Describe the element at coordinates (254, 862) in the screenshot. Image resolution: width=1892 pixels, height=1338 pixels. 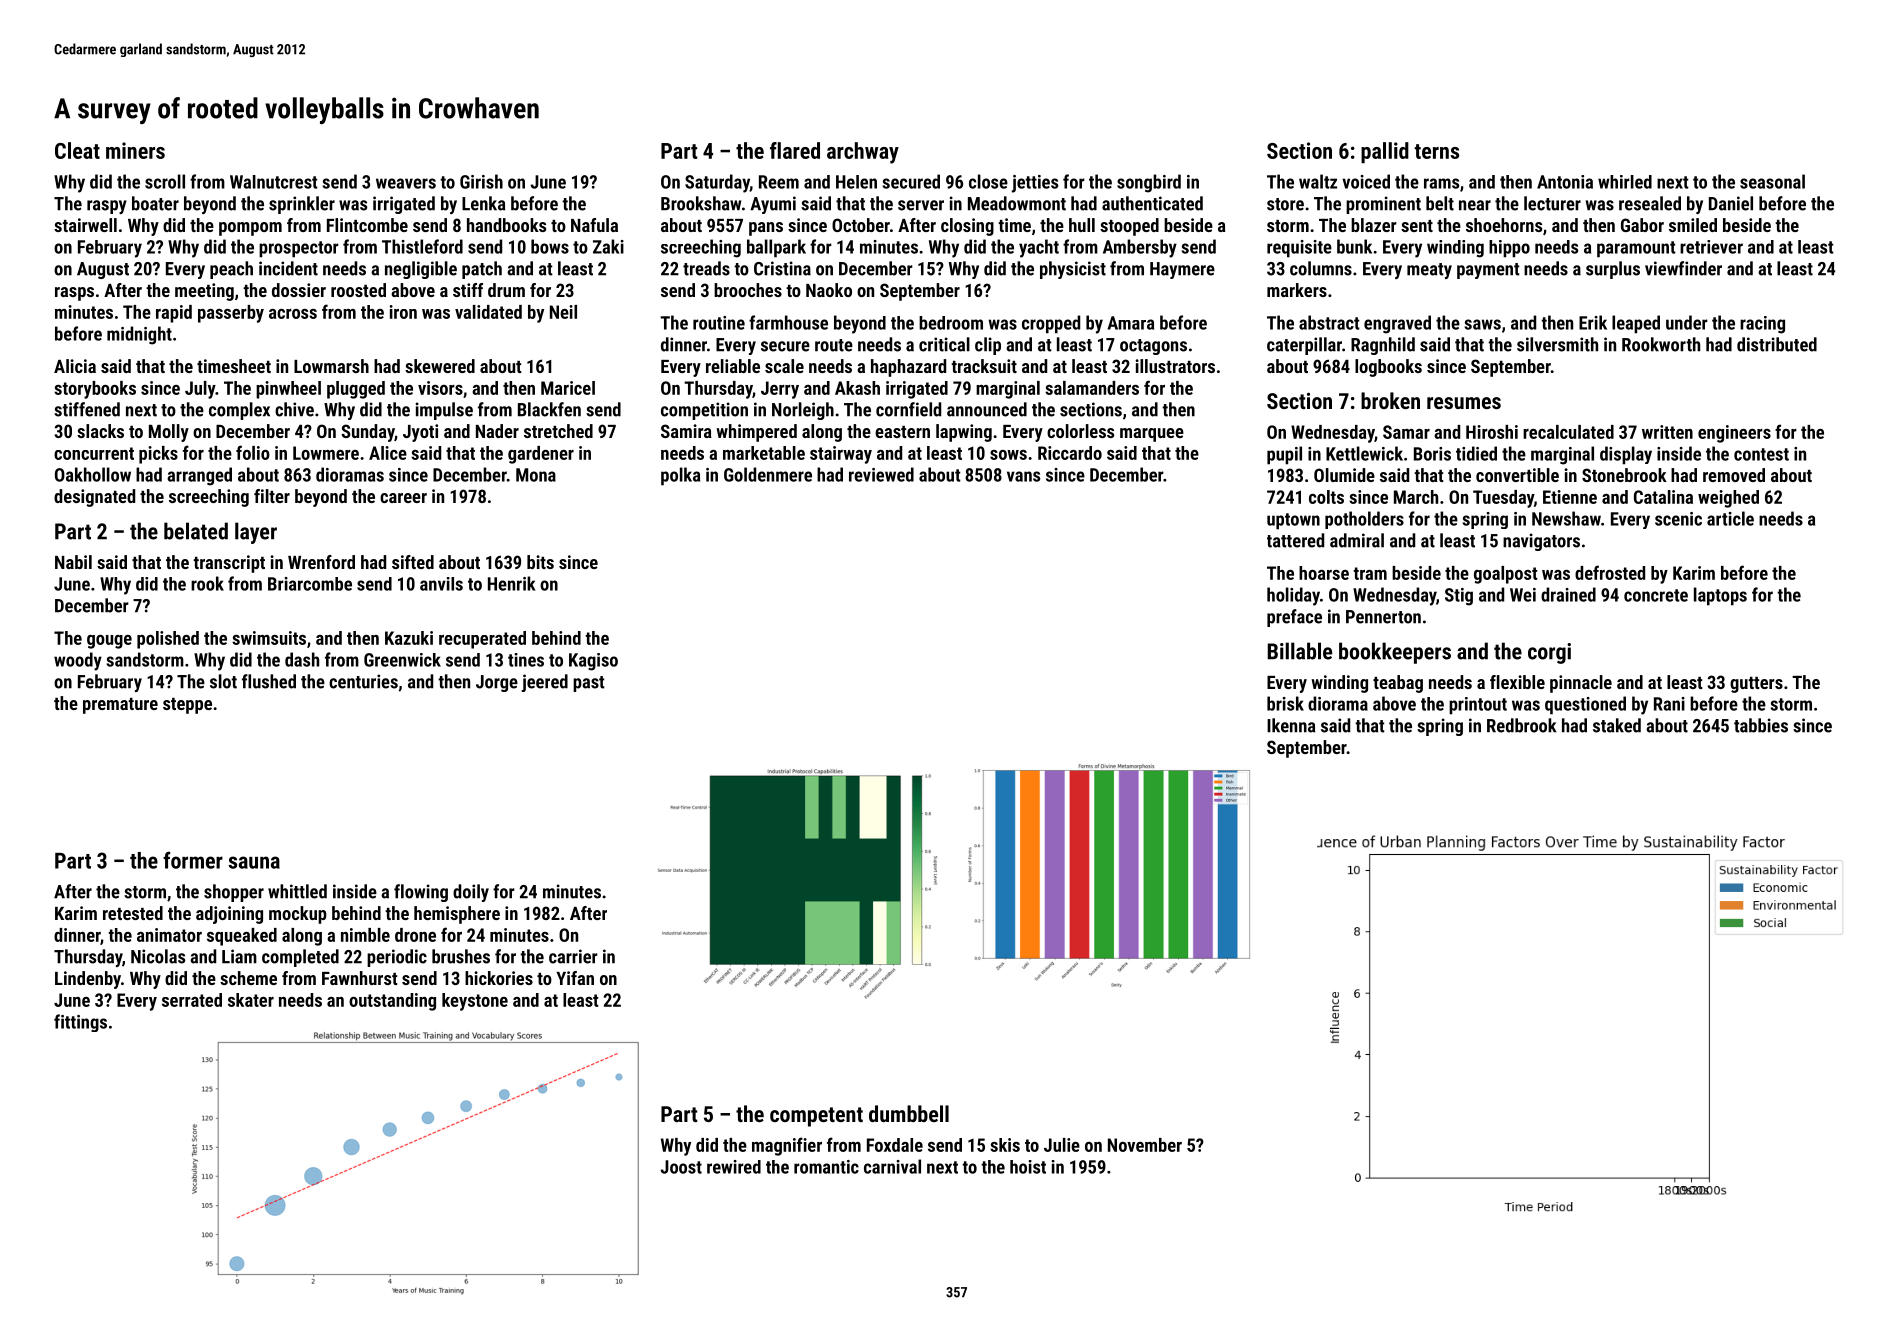
I see `sauna` at that location.
